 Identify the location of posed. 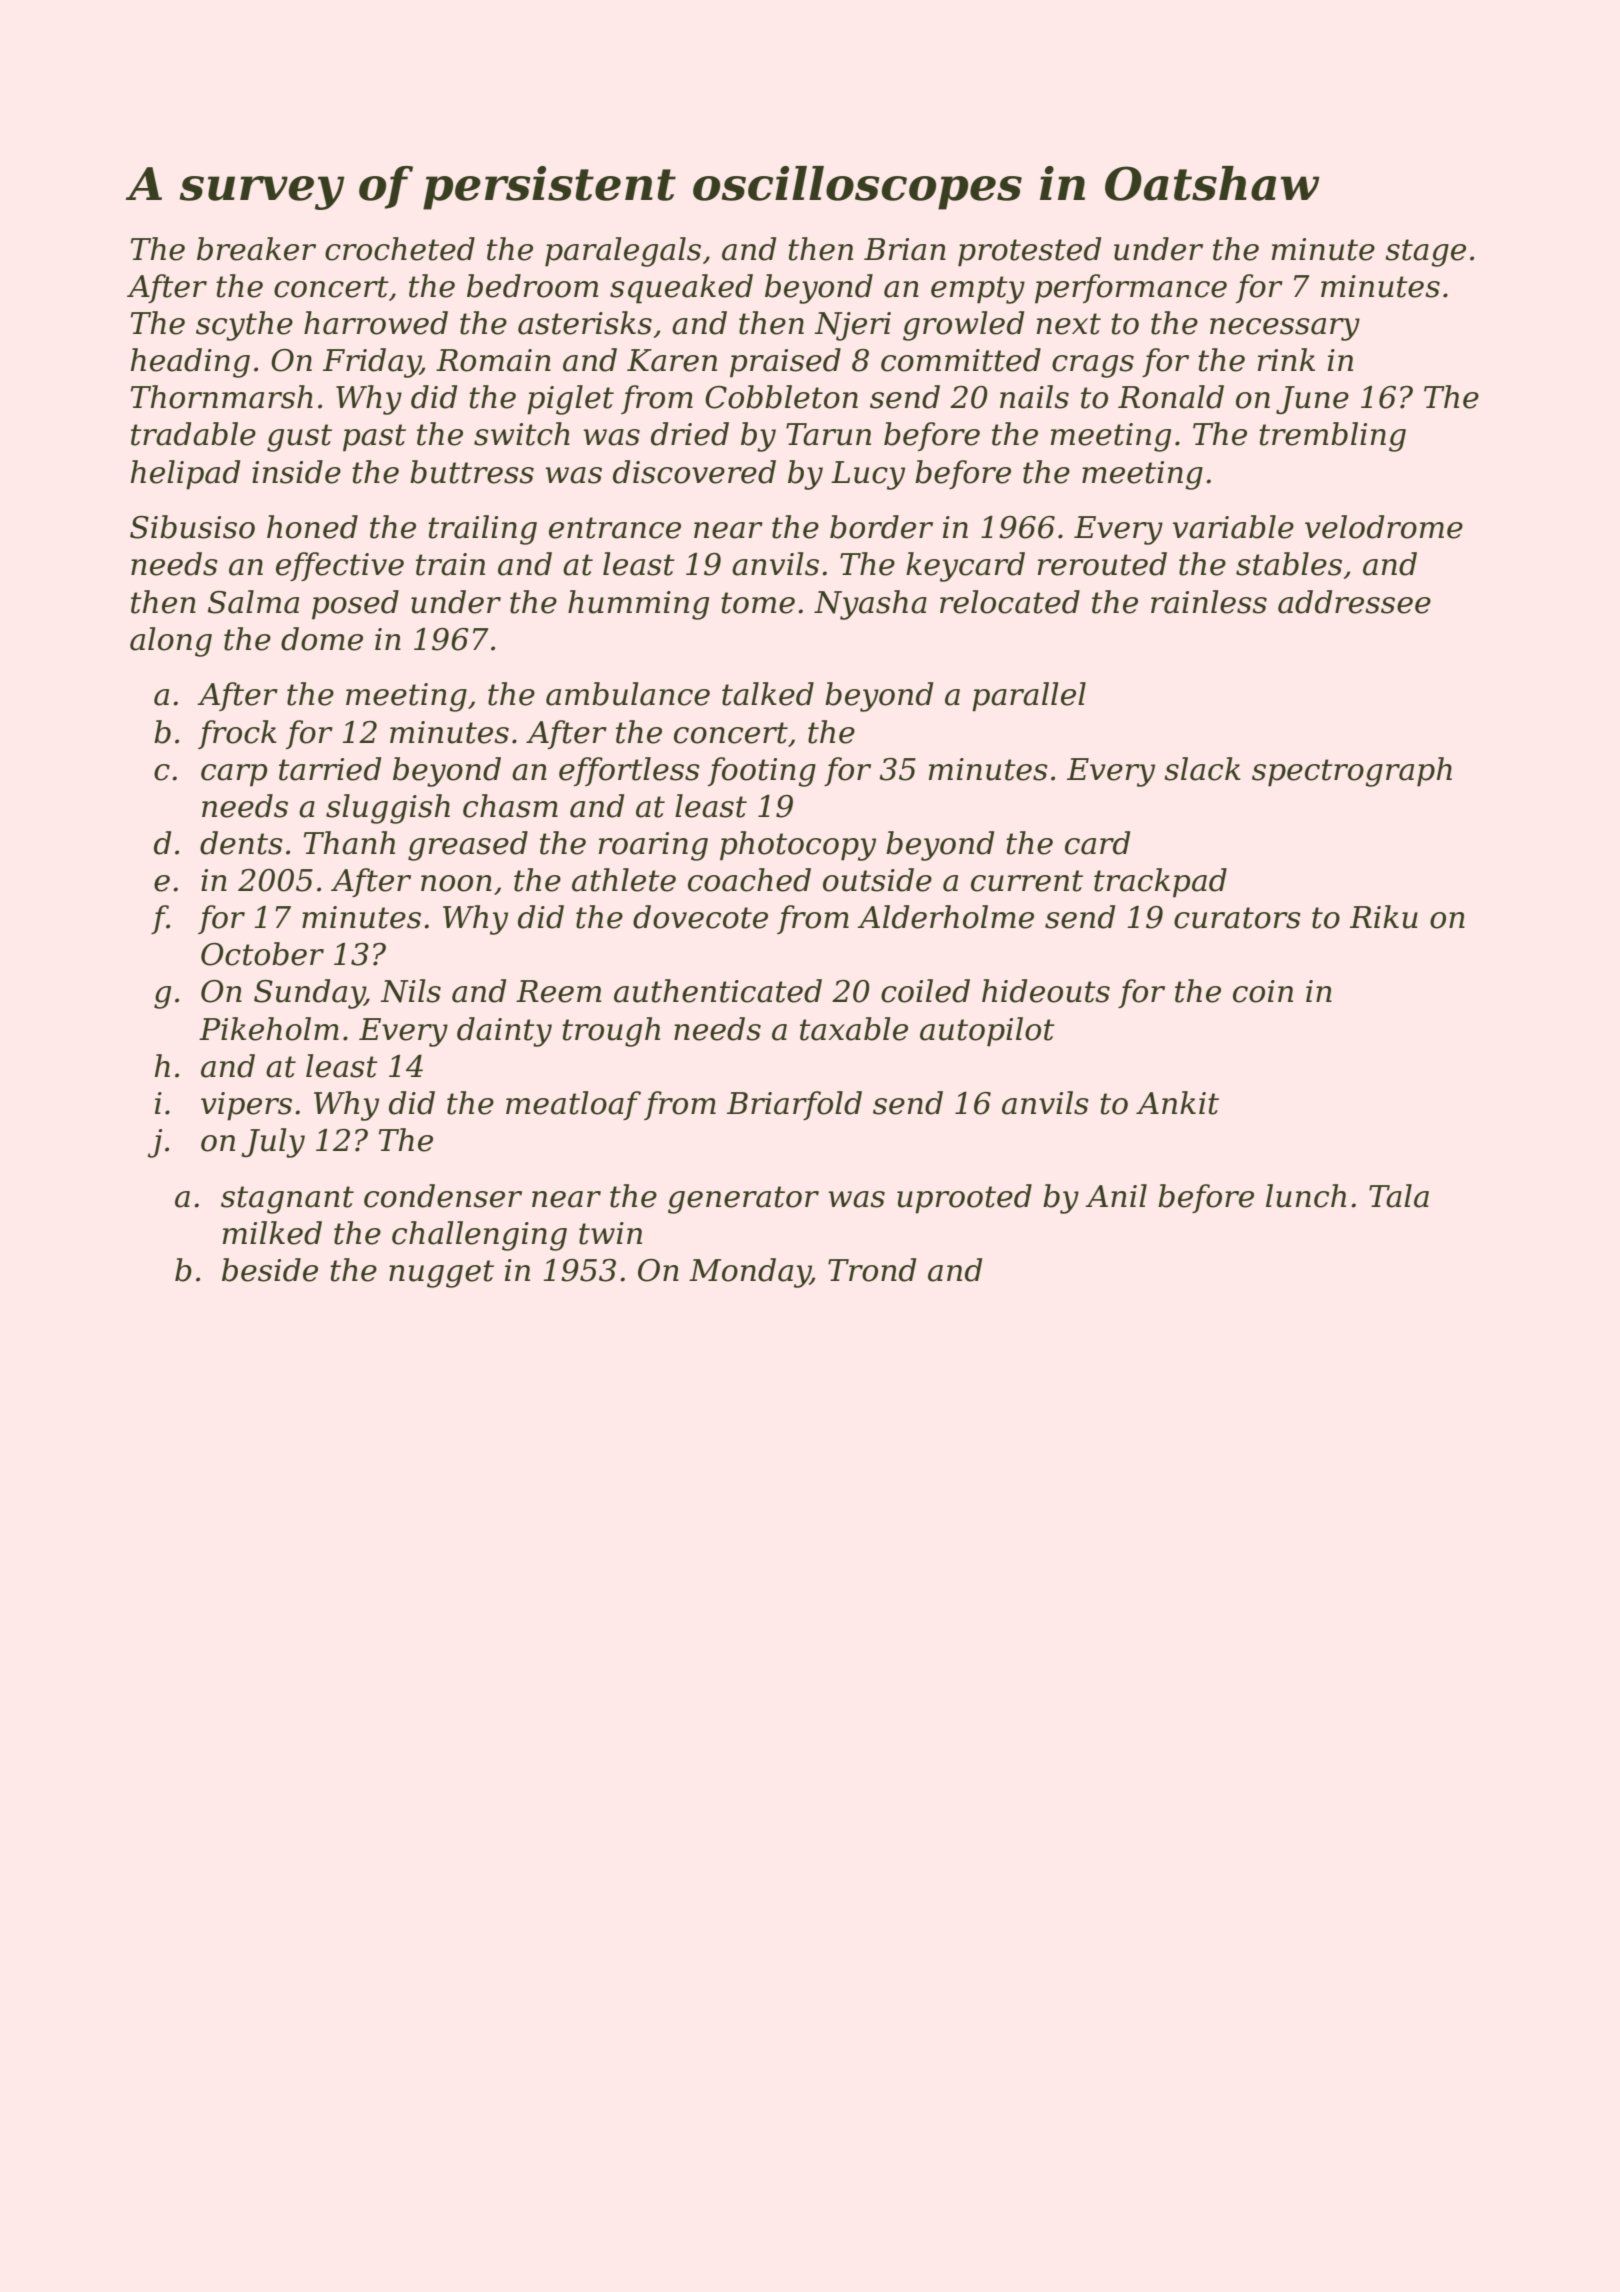
(355, 605).
